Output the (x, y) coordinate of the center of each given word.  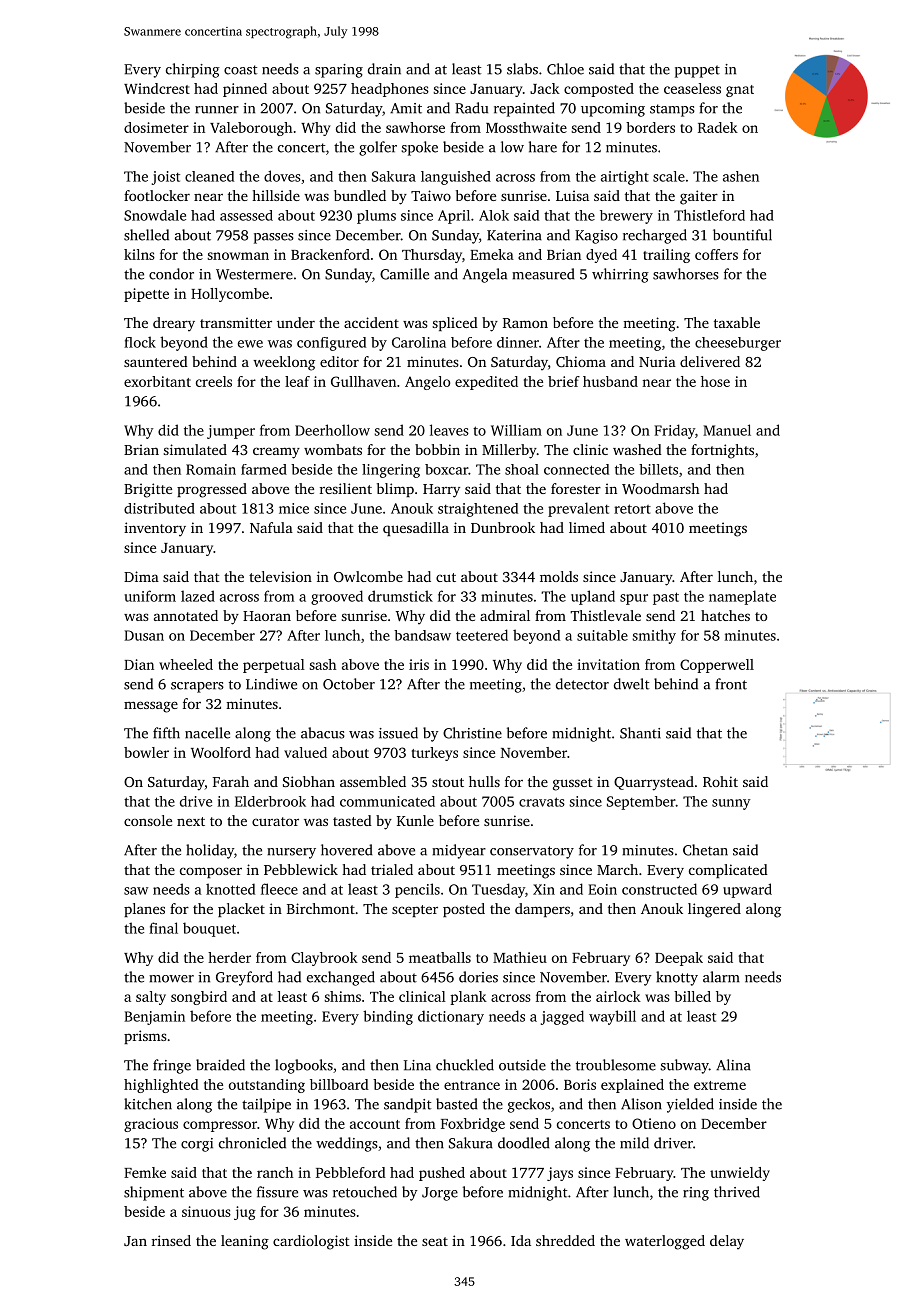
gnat (740, 91)
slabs (522, 69)
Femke (145, 1172)
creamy (276, 453)
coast (240, 70)
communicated (387, 801)
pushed (442, 1174)
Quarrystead (654, 783)
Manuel (727, 430)
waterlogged (665, 1242)
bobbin (437, 449)
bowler (146, 752)
